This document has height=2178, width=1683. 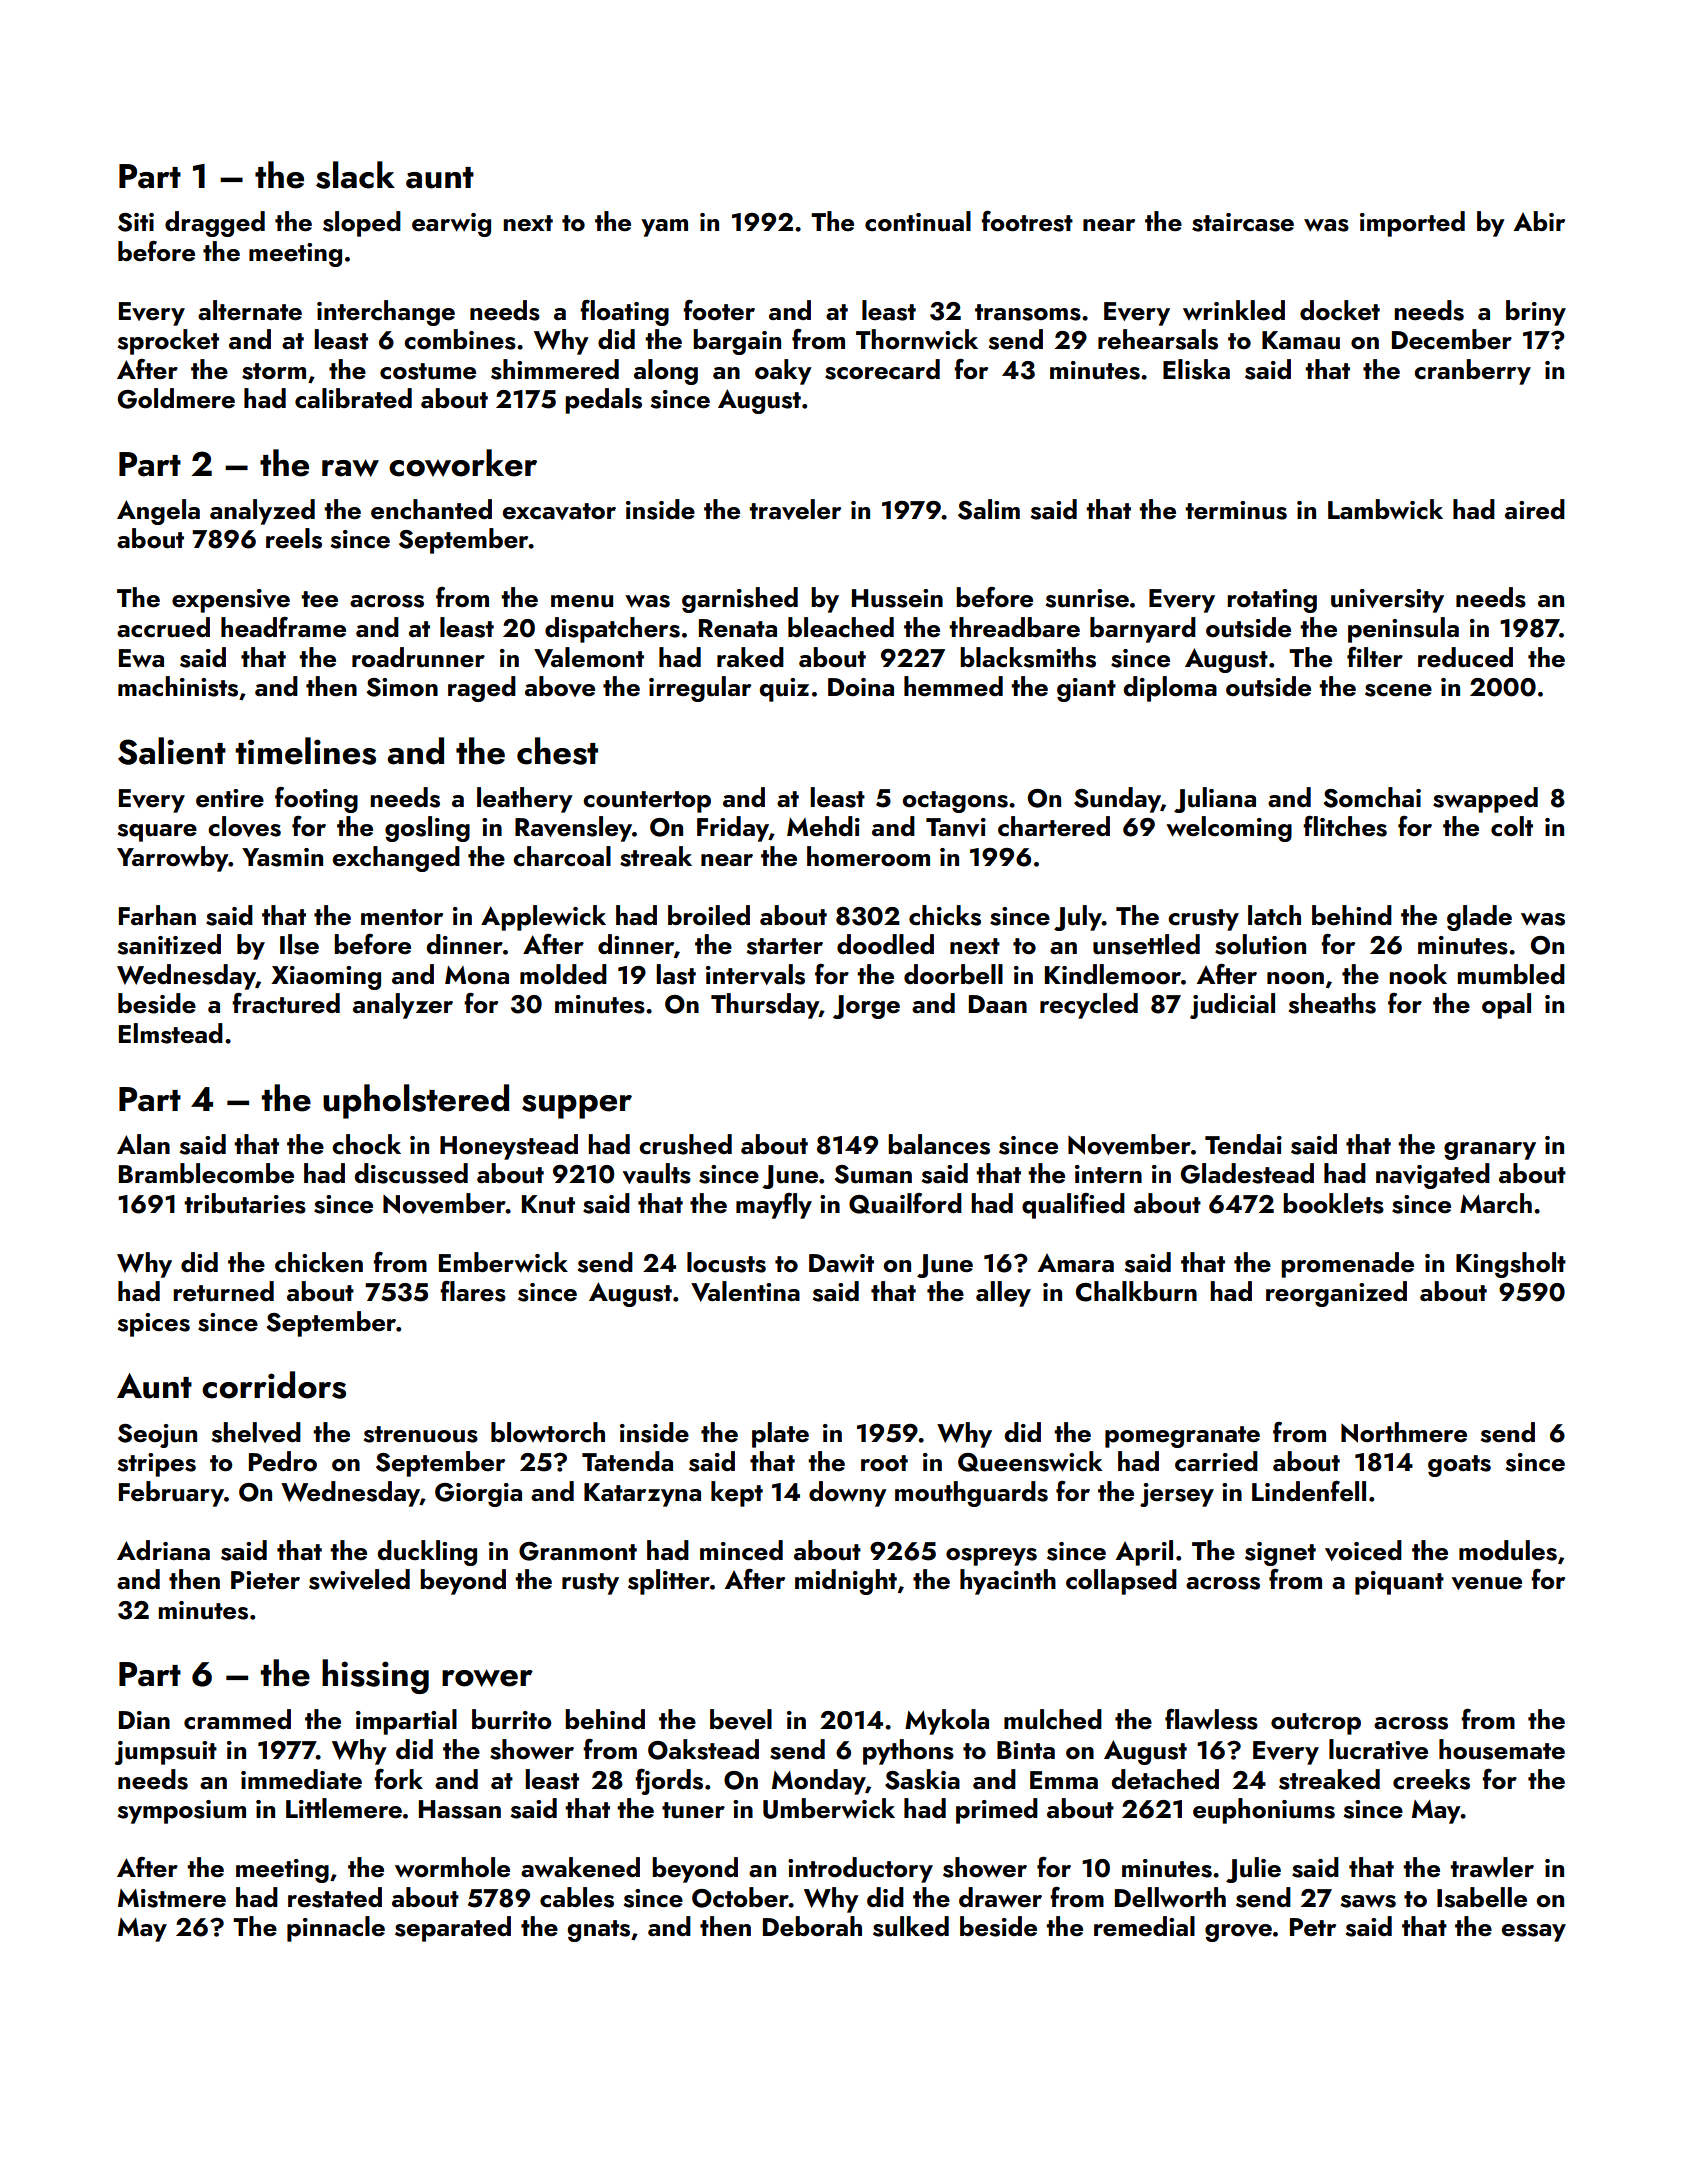 I want to click on exchanged, so click(x=396, y=859).
